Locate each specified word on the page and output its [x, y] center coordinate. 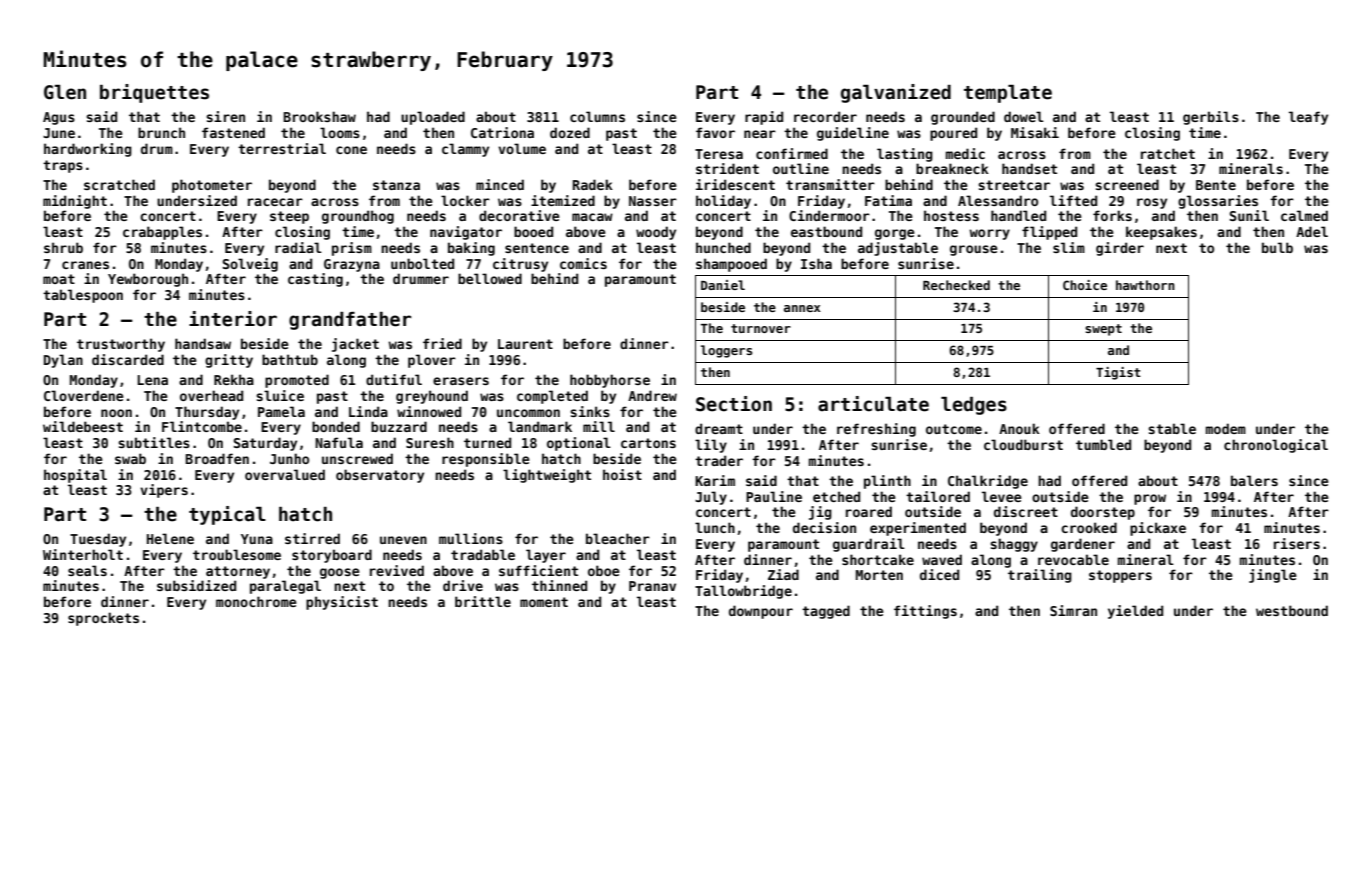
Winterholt [83, 554]
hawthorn [1145, 285]
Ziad [783, 574]
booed [533, 231]
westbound [1292, 610]
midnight [75, 202]
